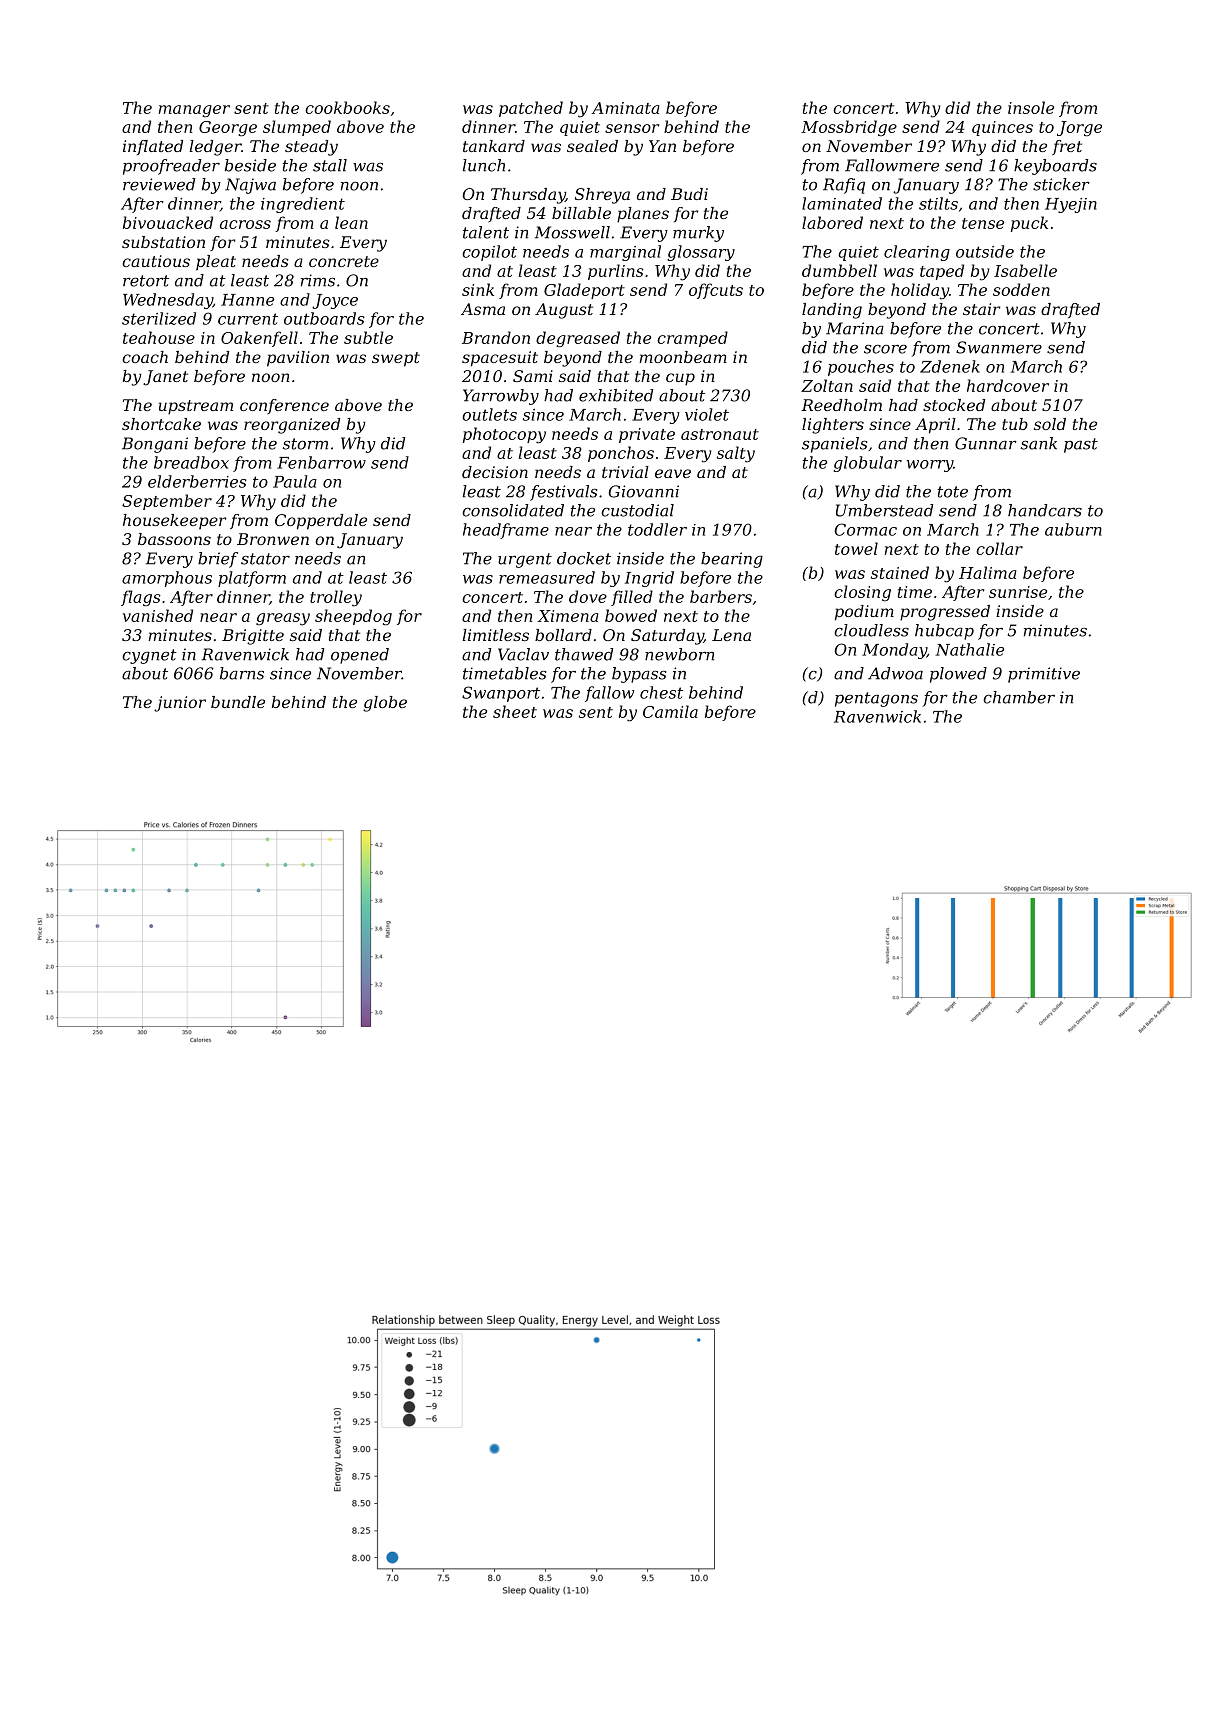 This image has height=1736, width=1228. I want to click on patched, so click(531, 109).
